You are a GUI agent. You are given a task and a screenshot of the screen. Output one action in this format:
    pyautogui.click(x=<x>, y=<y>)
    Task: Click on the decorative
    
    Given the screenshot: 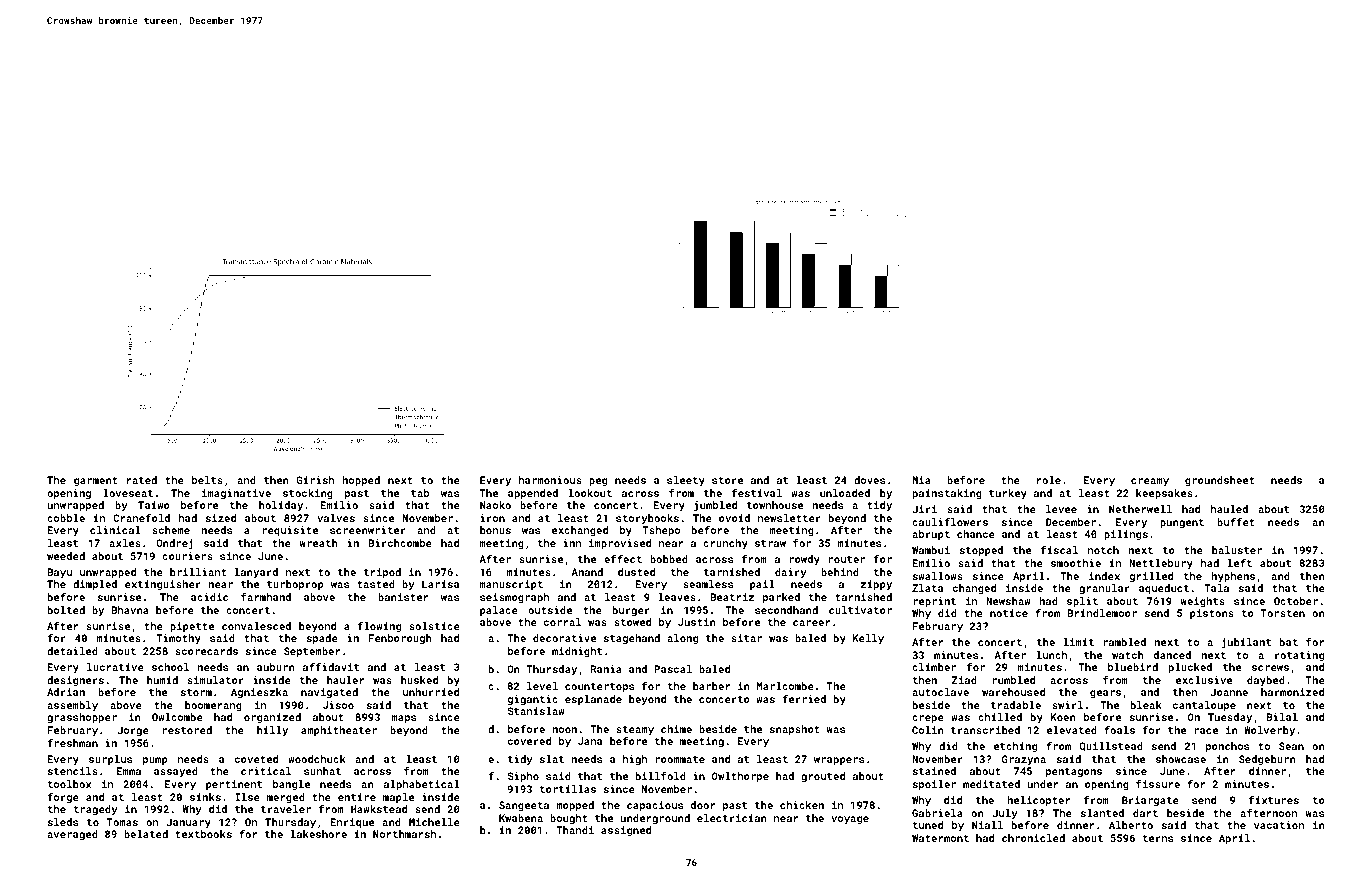 What is the action you would take?
    pyautogui.click(x=564, y=638)
